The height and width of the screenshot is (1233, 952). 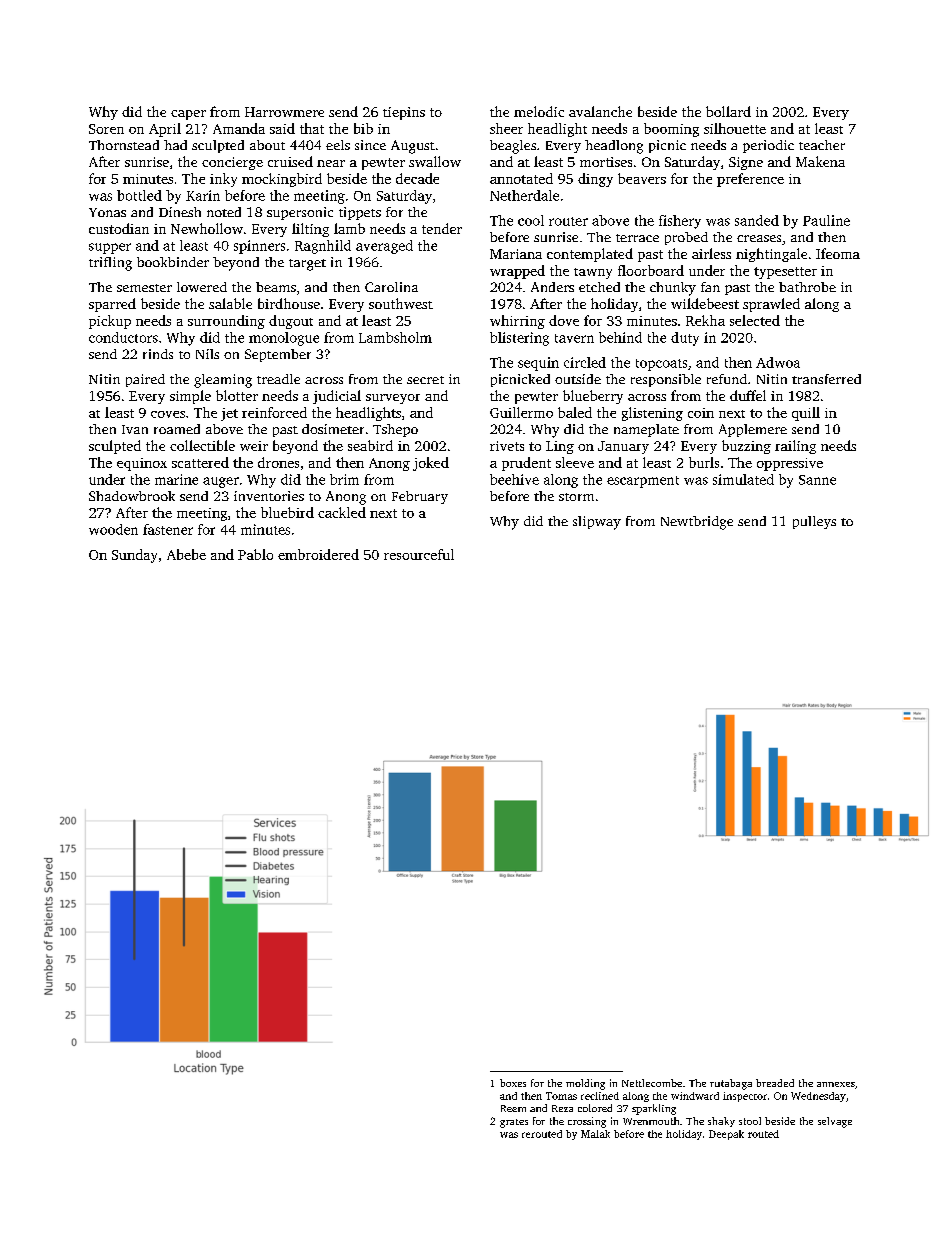 I want to click on semester, so click(x=144, y=288).
